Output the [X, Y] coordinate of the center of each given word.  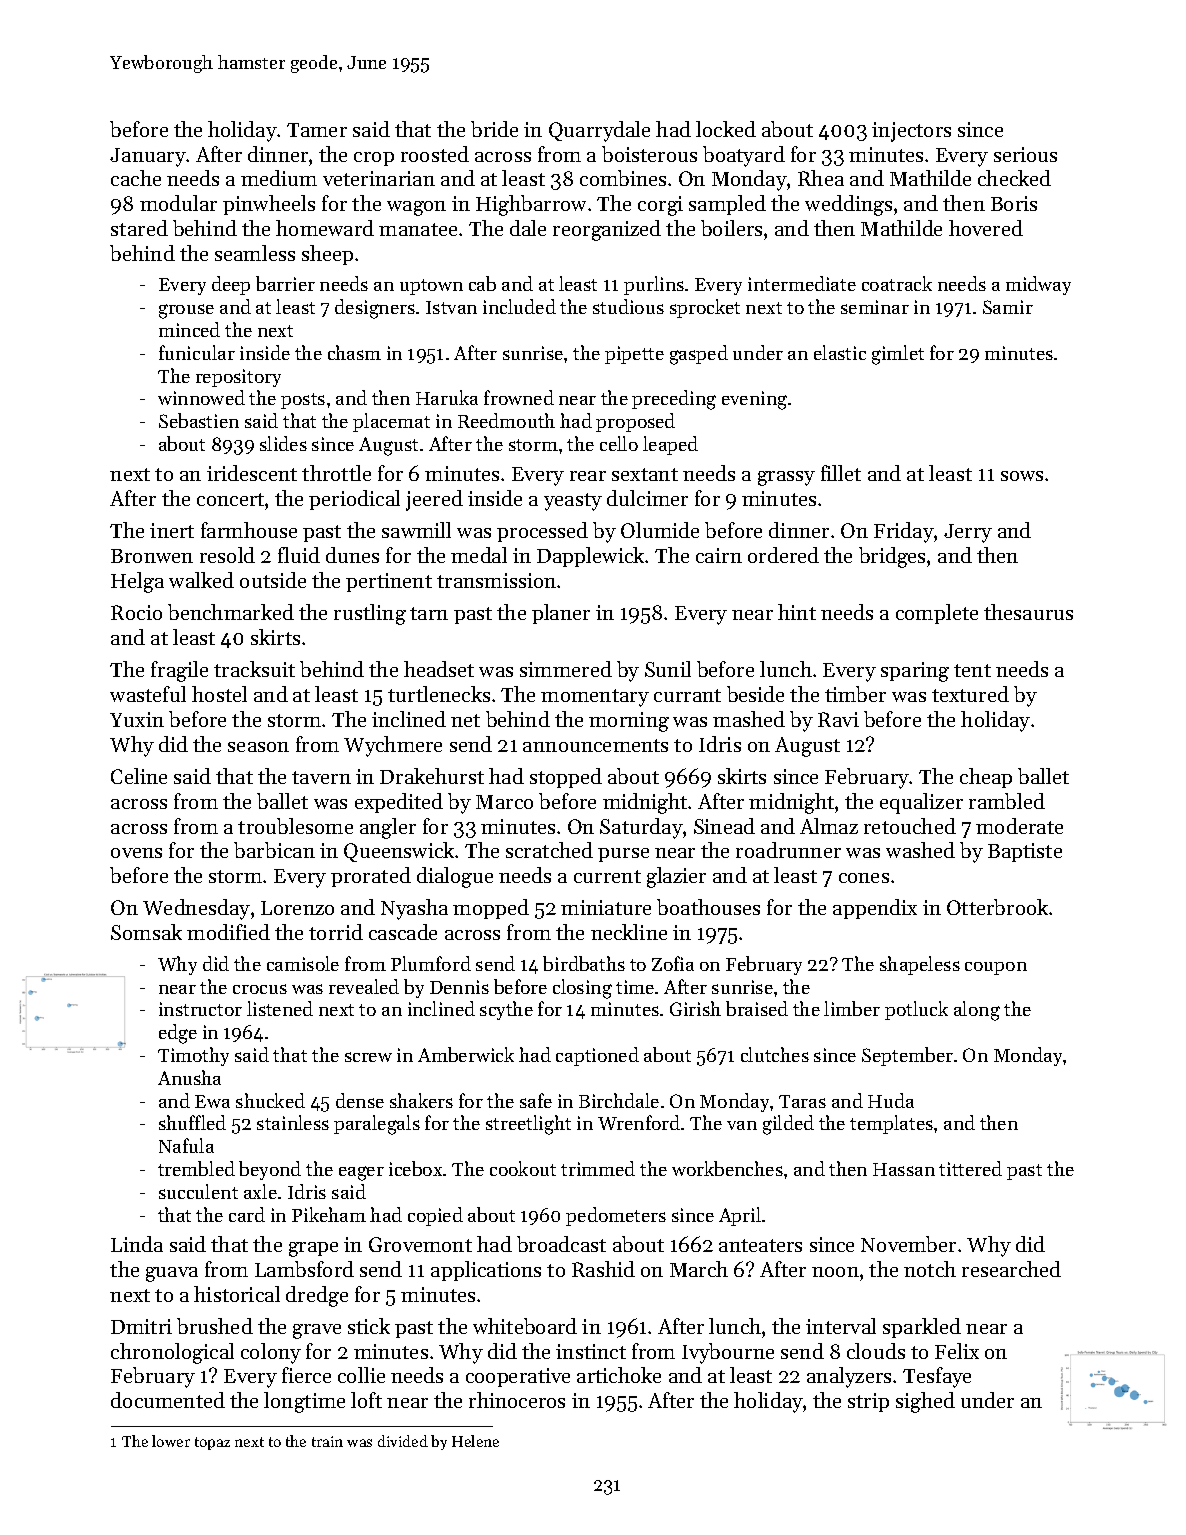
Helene [475, 1441]
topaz [212, 1443]
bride [494, 129]
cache [136, 178]
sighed [925, 1402]
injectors [911, 132]
